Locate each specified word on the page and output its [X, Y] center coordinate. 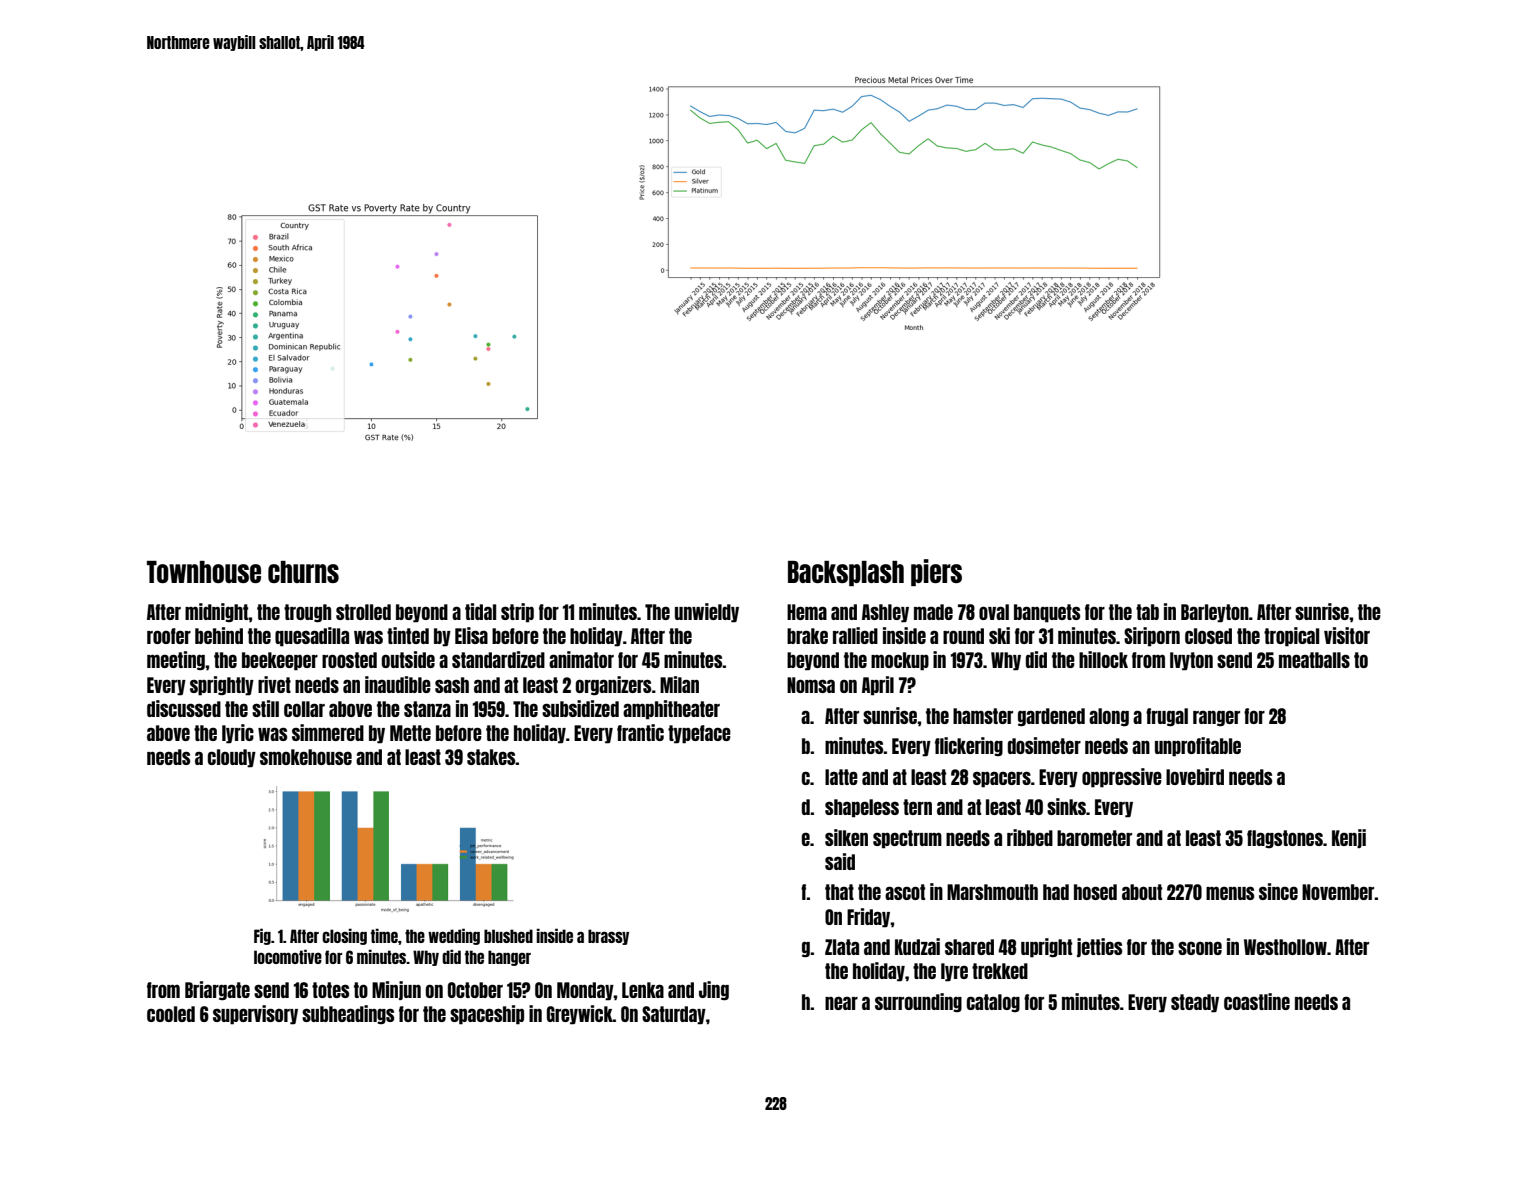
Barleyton [1215, 613]
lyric [238, 734]
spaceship [487, 1015]
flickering [969, 746]
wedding [454, 936]
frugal [1167, 717]
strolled [363, 612]
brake [807, 636]
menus [1230, 893]
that [839, 892]
